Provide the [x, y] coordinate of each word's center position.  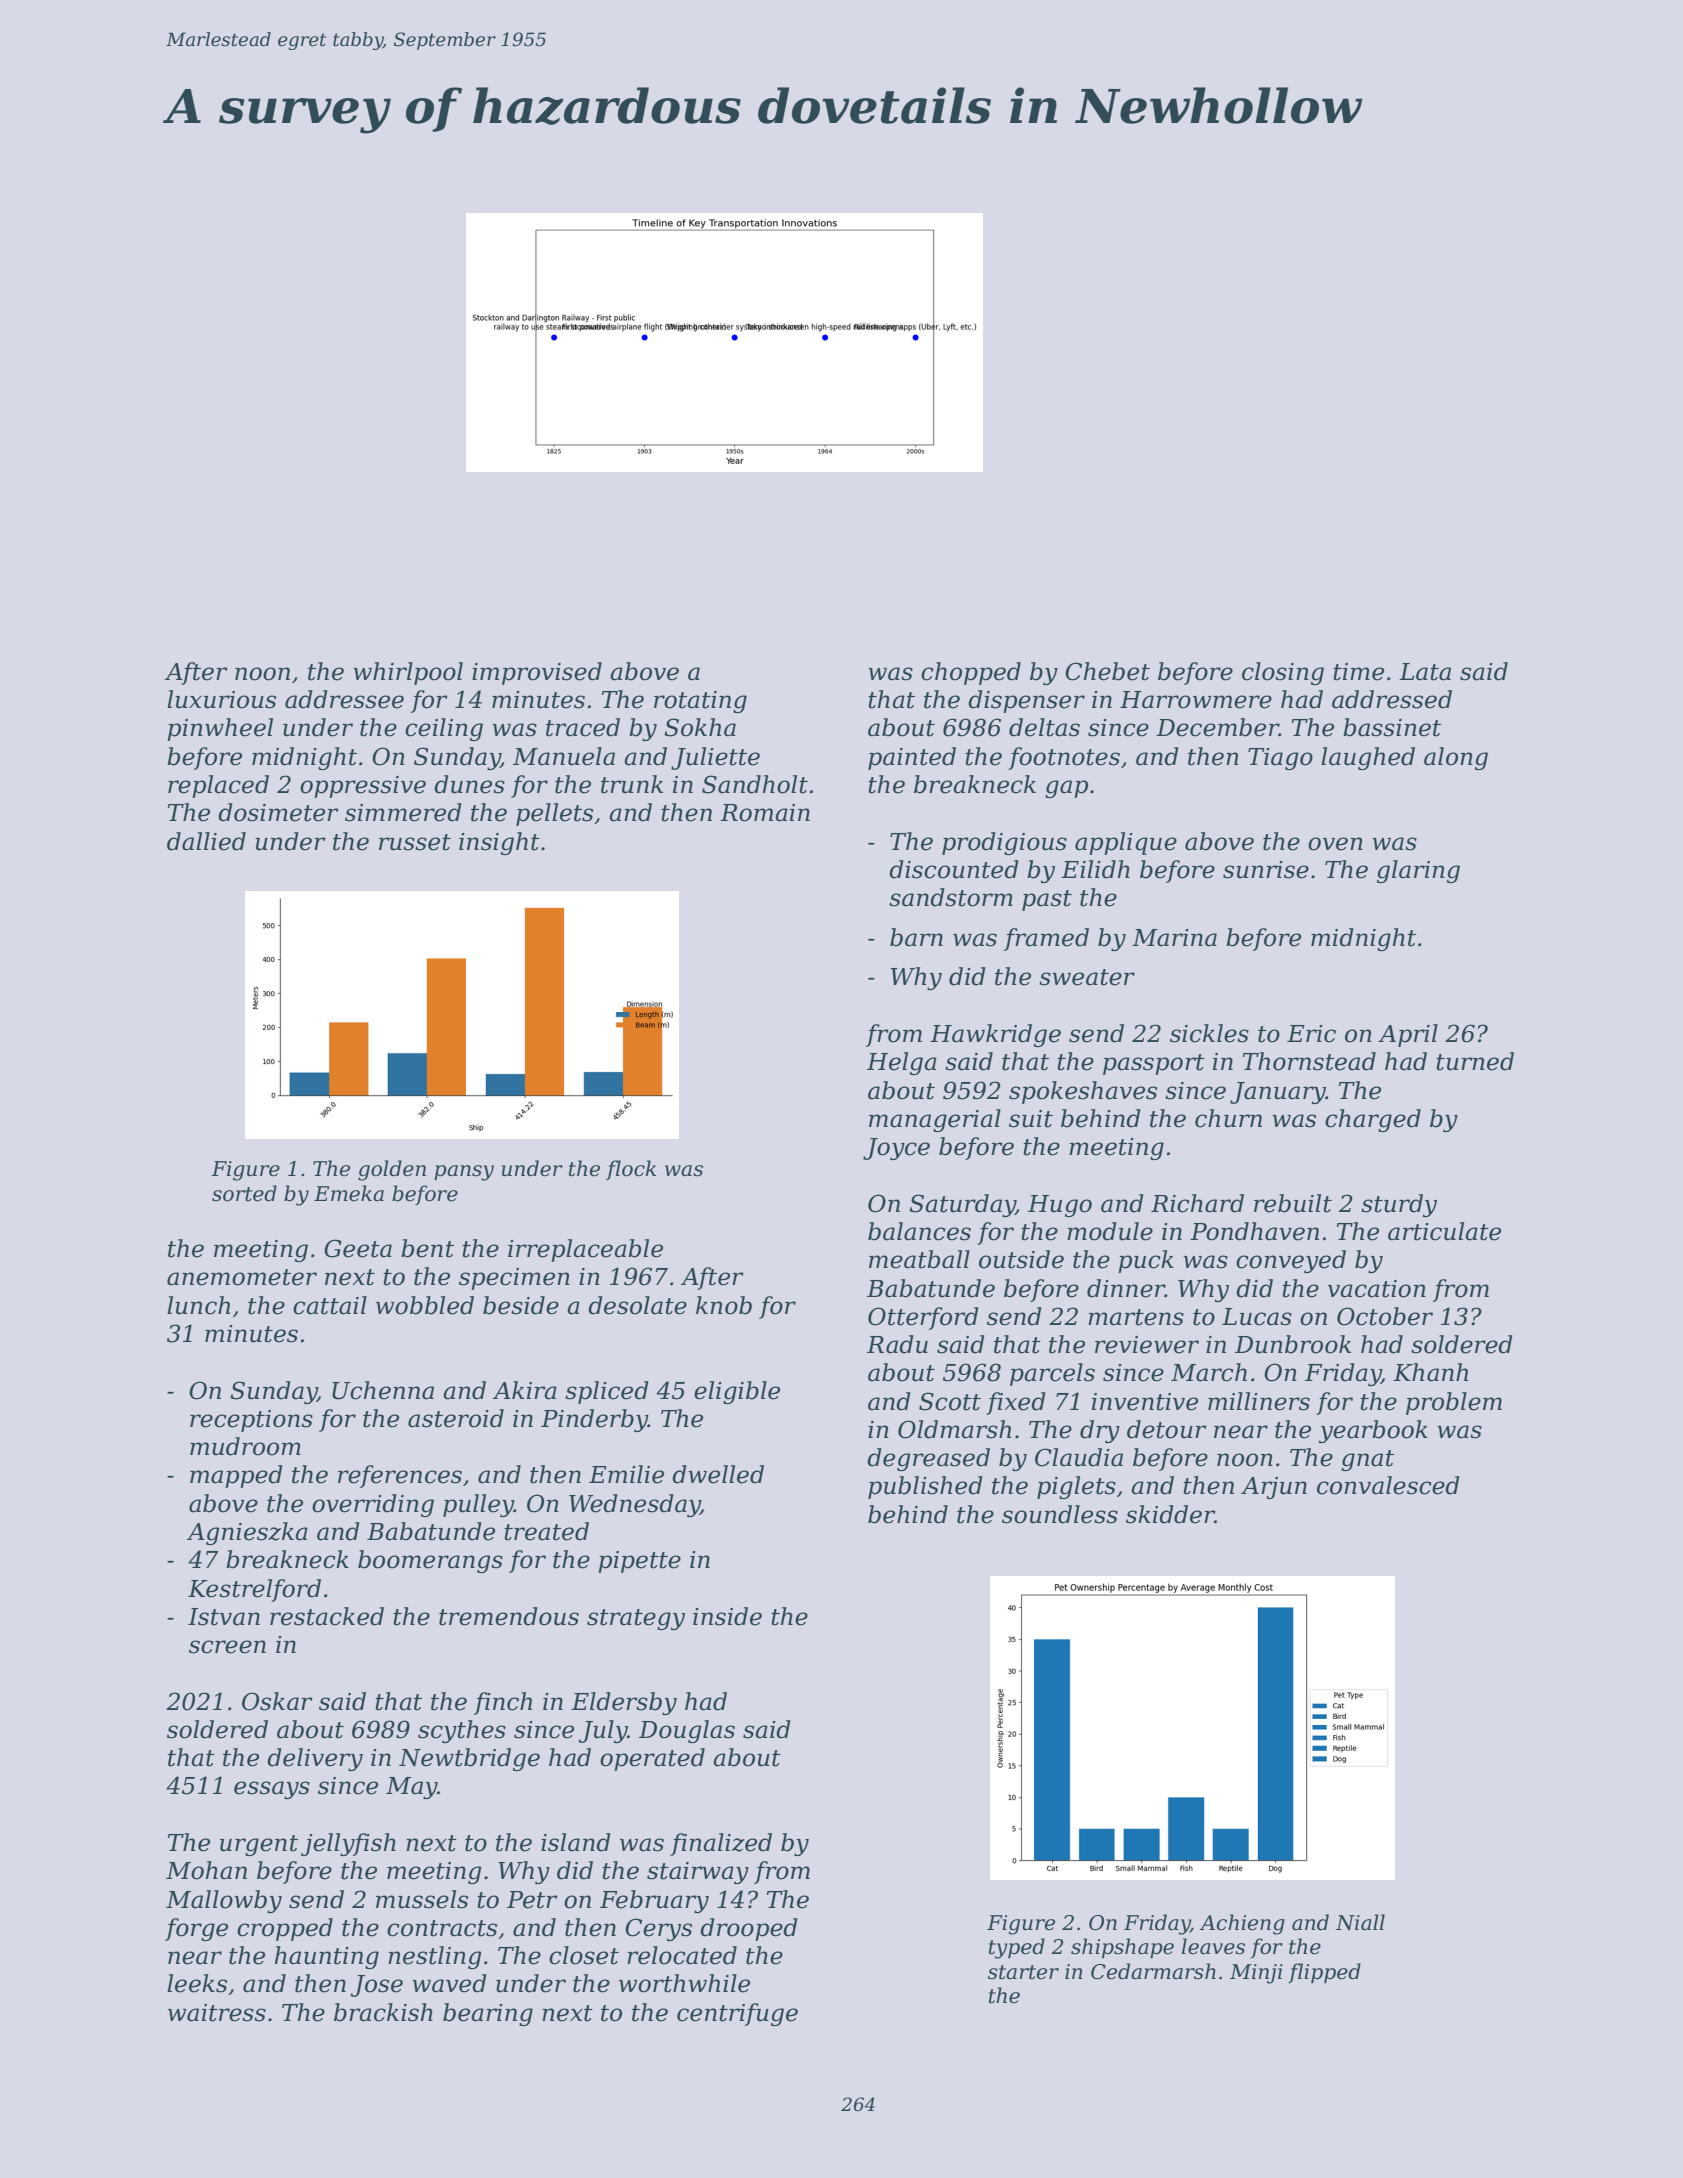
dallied [206, 841]
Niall [1360, 1922]
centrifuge [737, 2014]
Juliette [715, 758]
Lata [1425, 672]
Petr [532, 1900]
